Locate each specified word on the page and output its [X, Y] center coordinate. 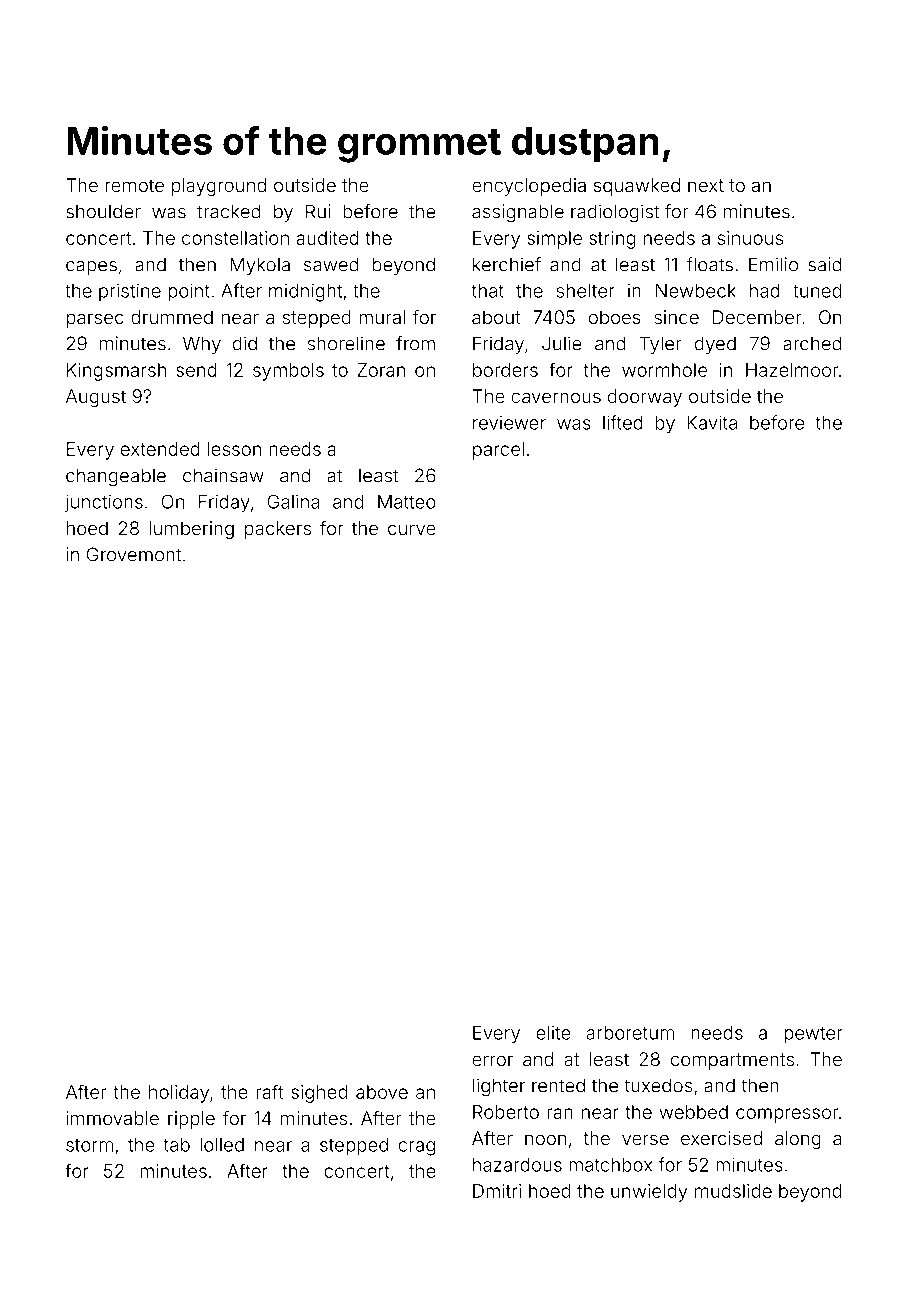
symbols [288, 372]
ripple [191, 1120]
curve [412, 529]
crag [417, 1148]
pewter [813, 1035]
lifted [623, 422]
